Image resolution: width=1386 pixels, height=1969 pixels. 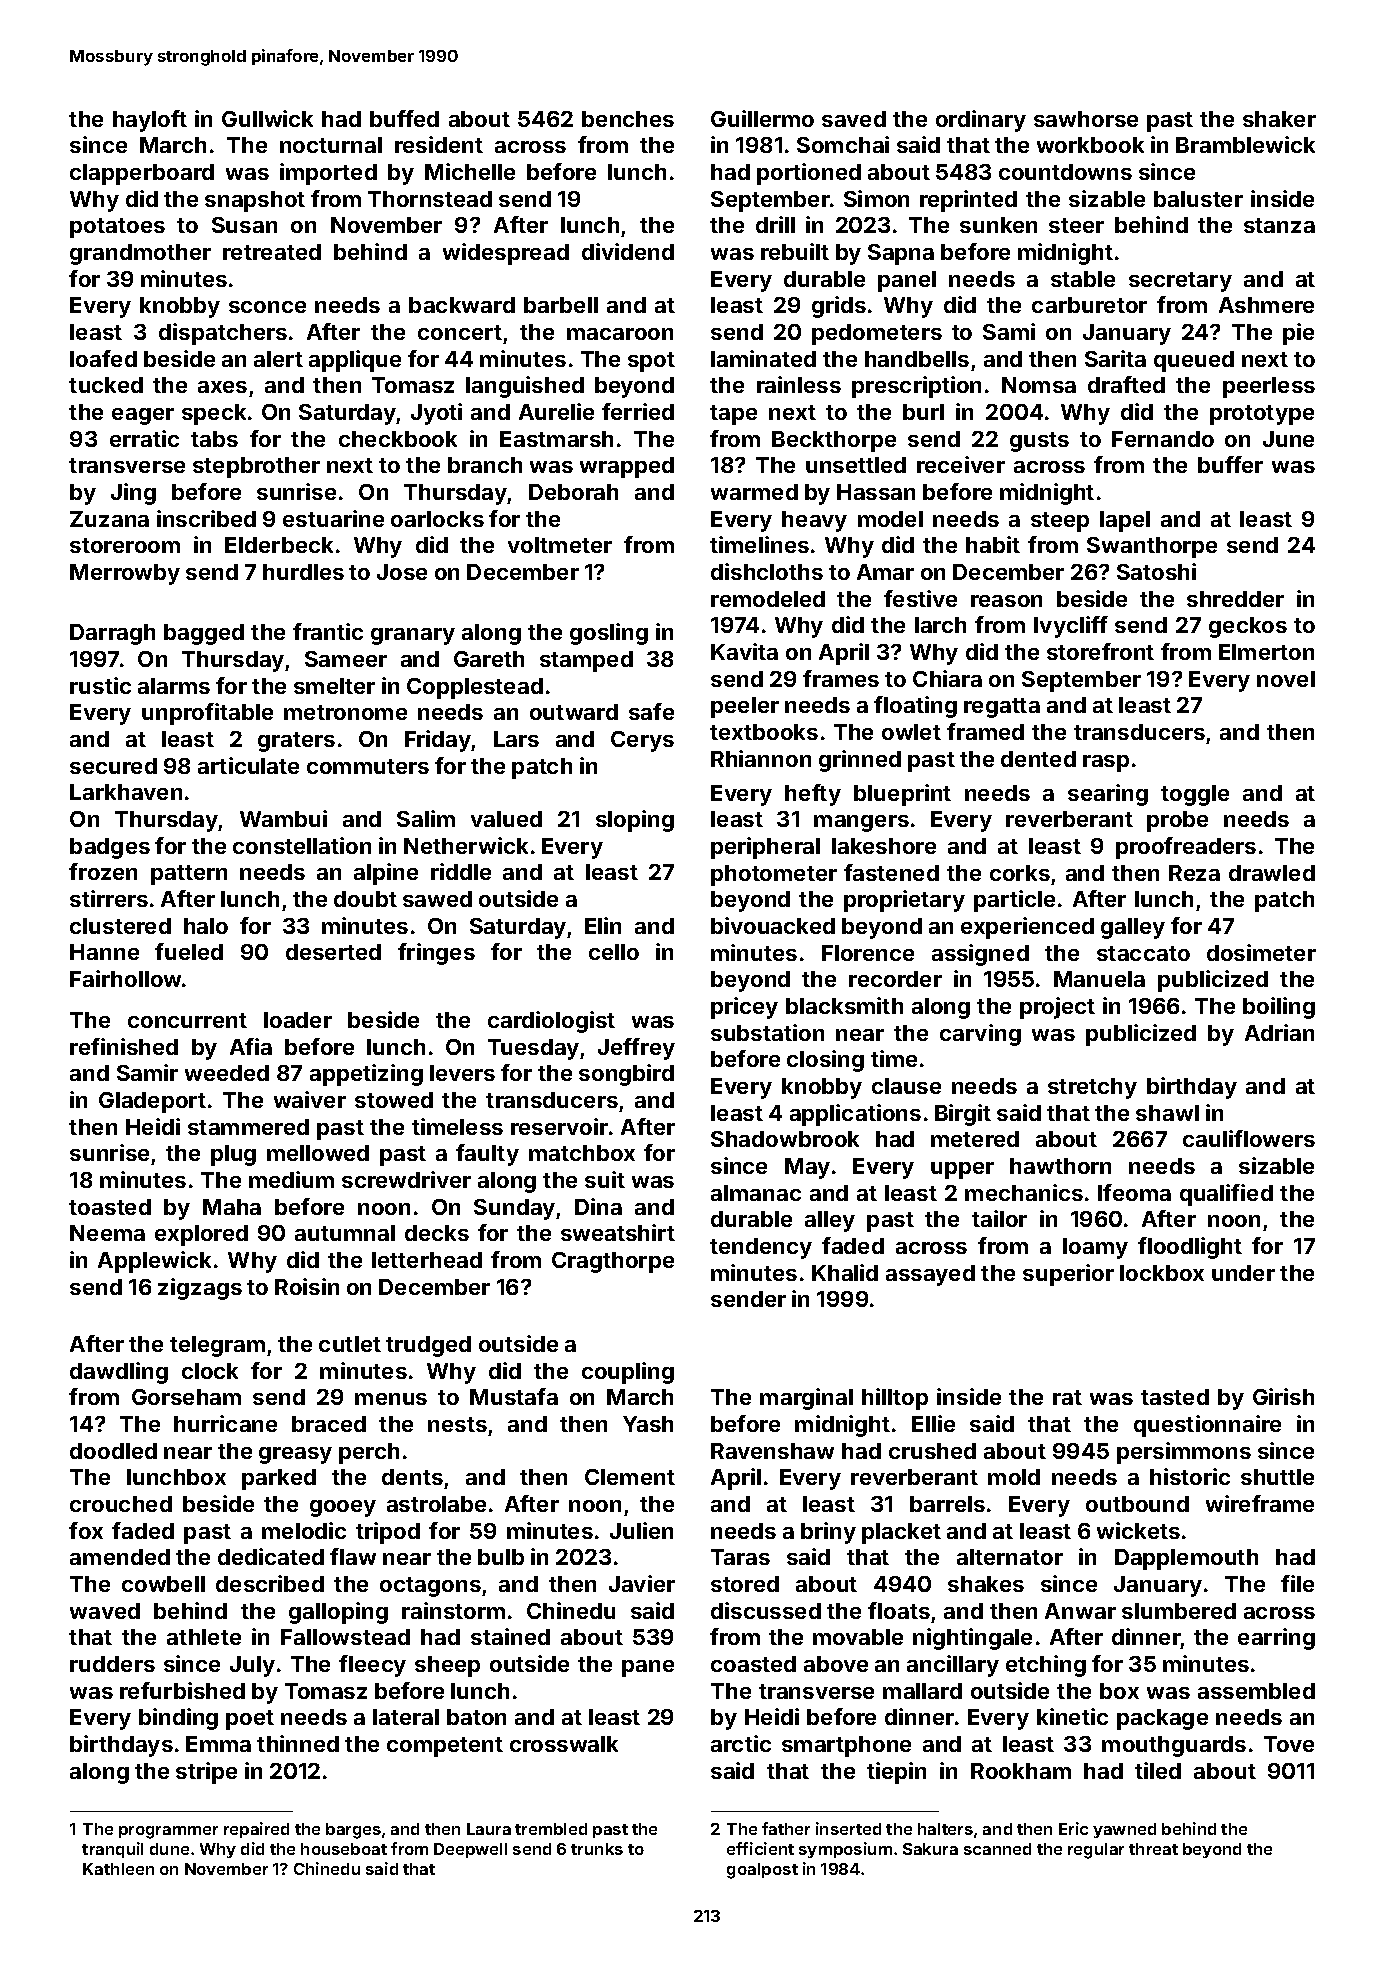 What do you see at coordinates (997, 1849) in the screenshot?
I see `scanned` at bounding box center [997, 1849].
